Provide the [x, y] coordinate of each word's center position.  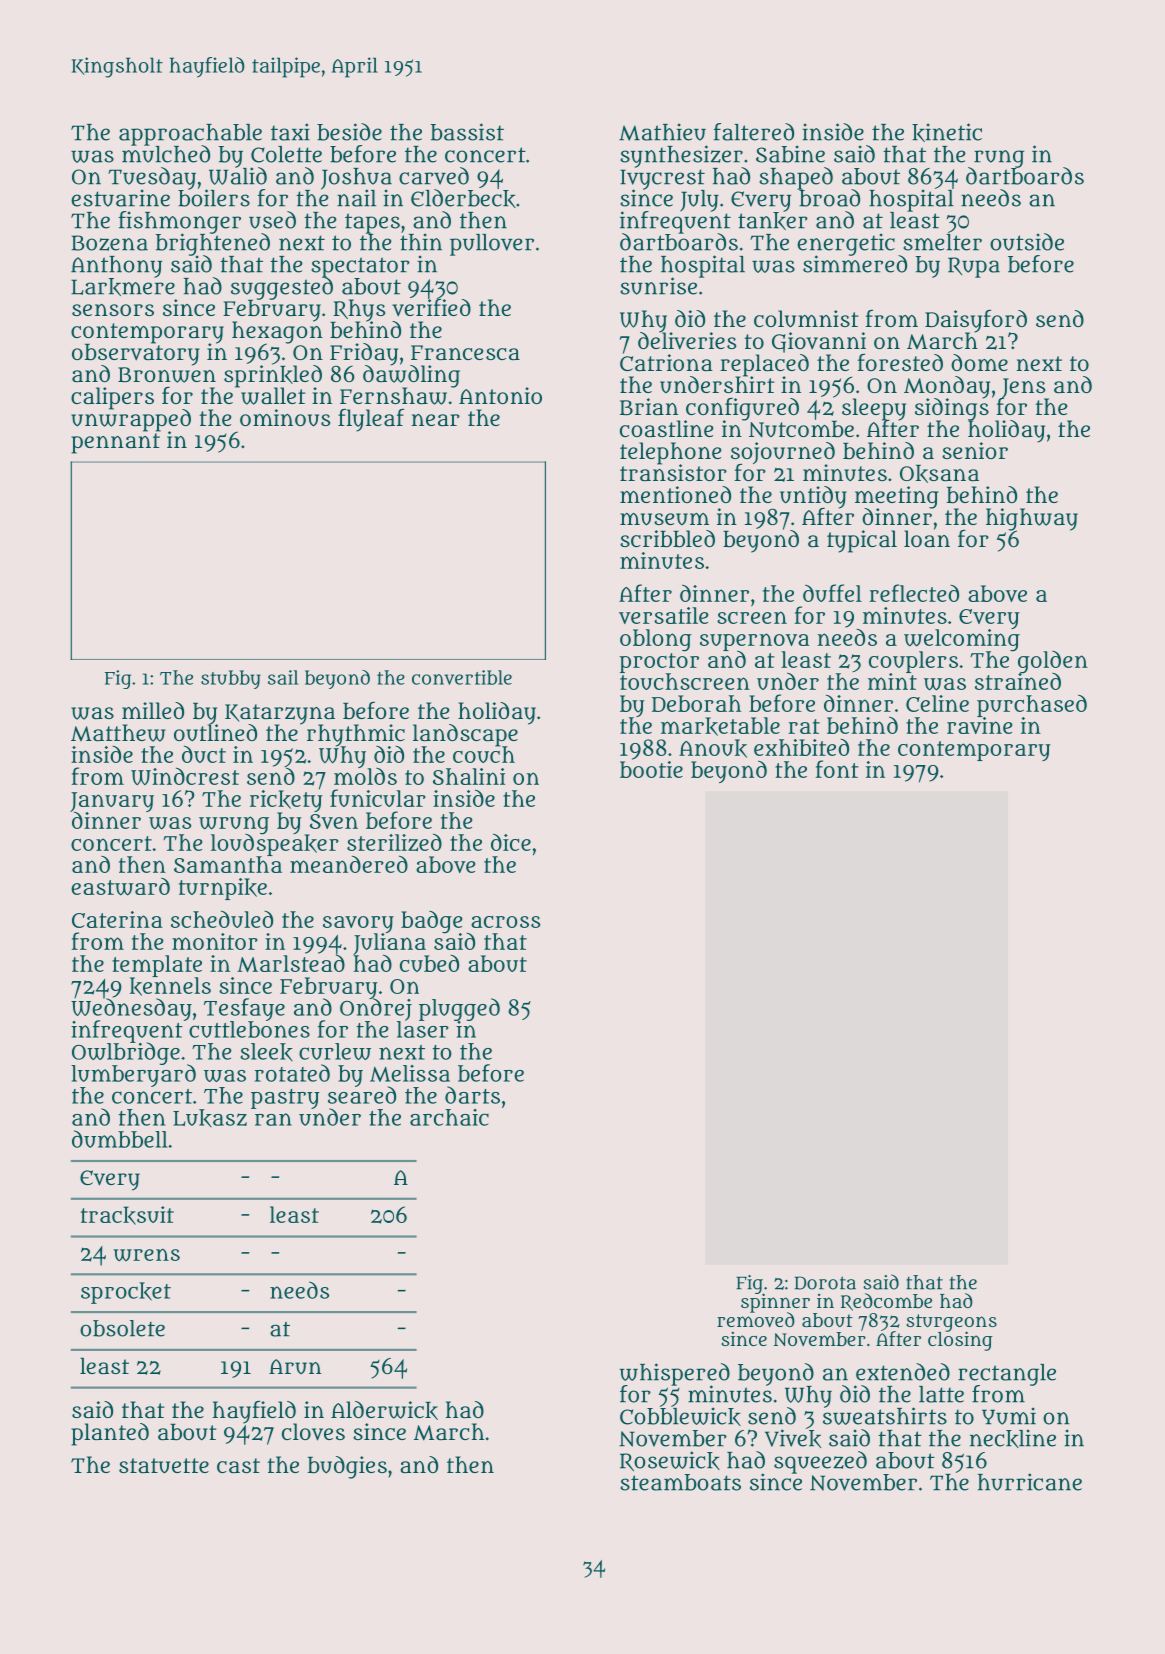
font [837, 769]
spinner [775, 1303]
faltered [754, 132]
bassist [467, 132]
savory [358, 924]
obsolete [122, 1328]
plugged [459, 1009]
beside [349, 132]
